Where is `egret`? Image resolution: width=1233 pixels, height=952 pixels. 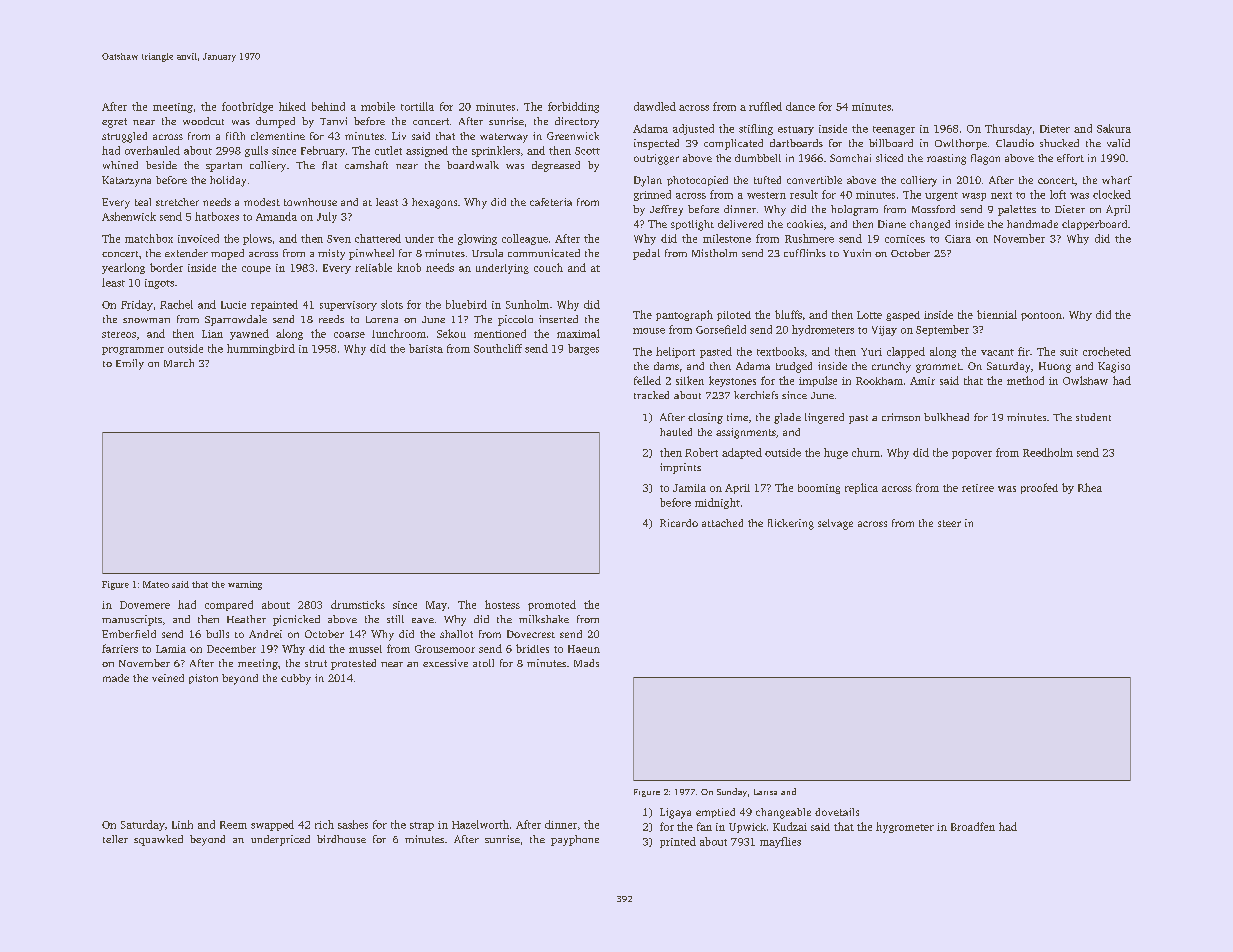
egret is located at coordinates (114, 123).
